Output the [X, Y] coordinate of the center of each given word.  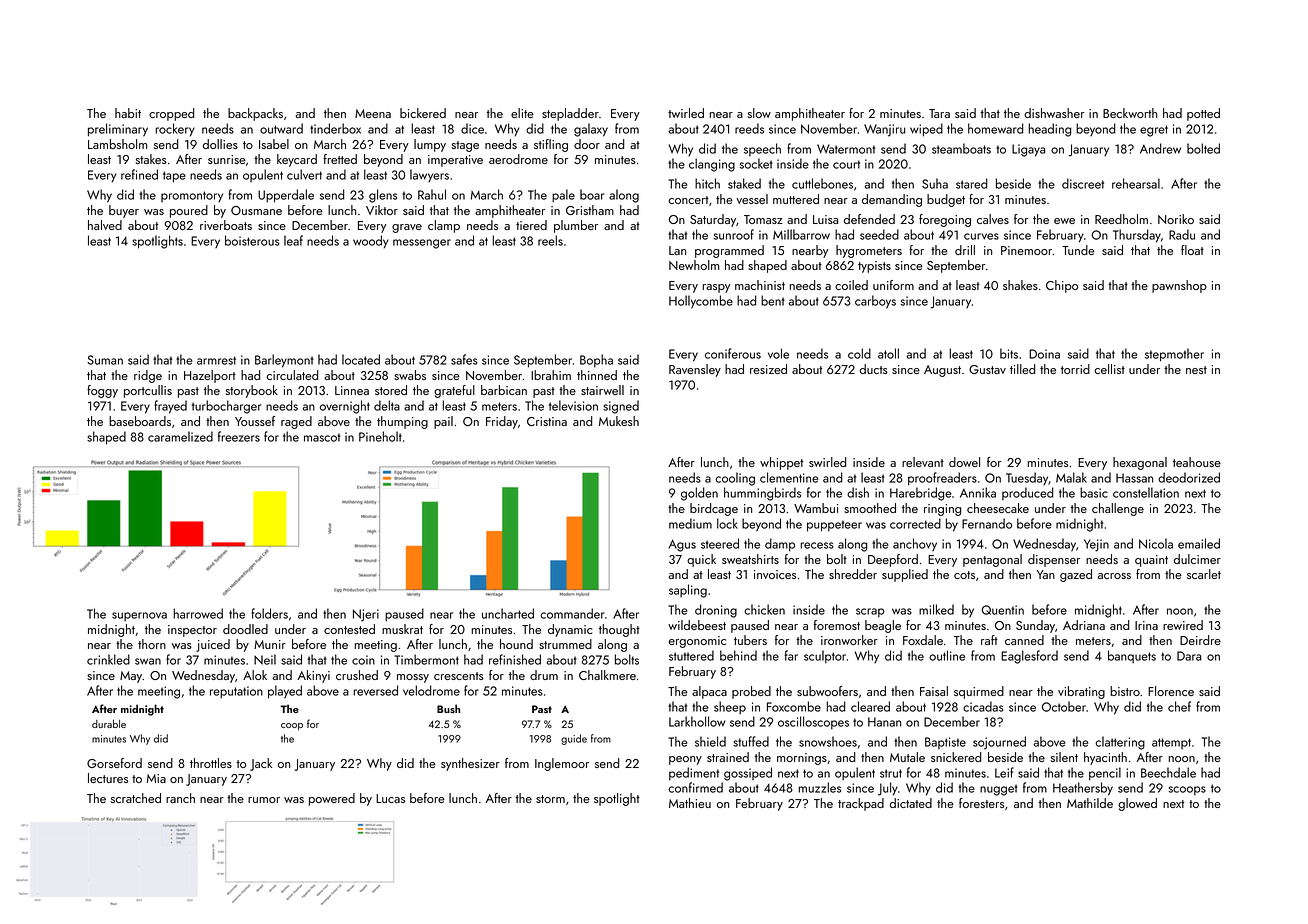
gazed [1076, 575]
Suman [105, 360]
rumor [264, 800]
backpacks [255, 114]
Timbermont [426, 659]
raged [296, 422]
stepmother [1174, 355]
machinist [760, 285]
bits [1009, 353]
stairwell [602, 390]
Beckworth [1130, 113]
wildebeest [697, 625]
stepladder [570, 114]
